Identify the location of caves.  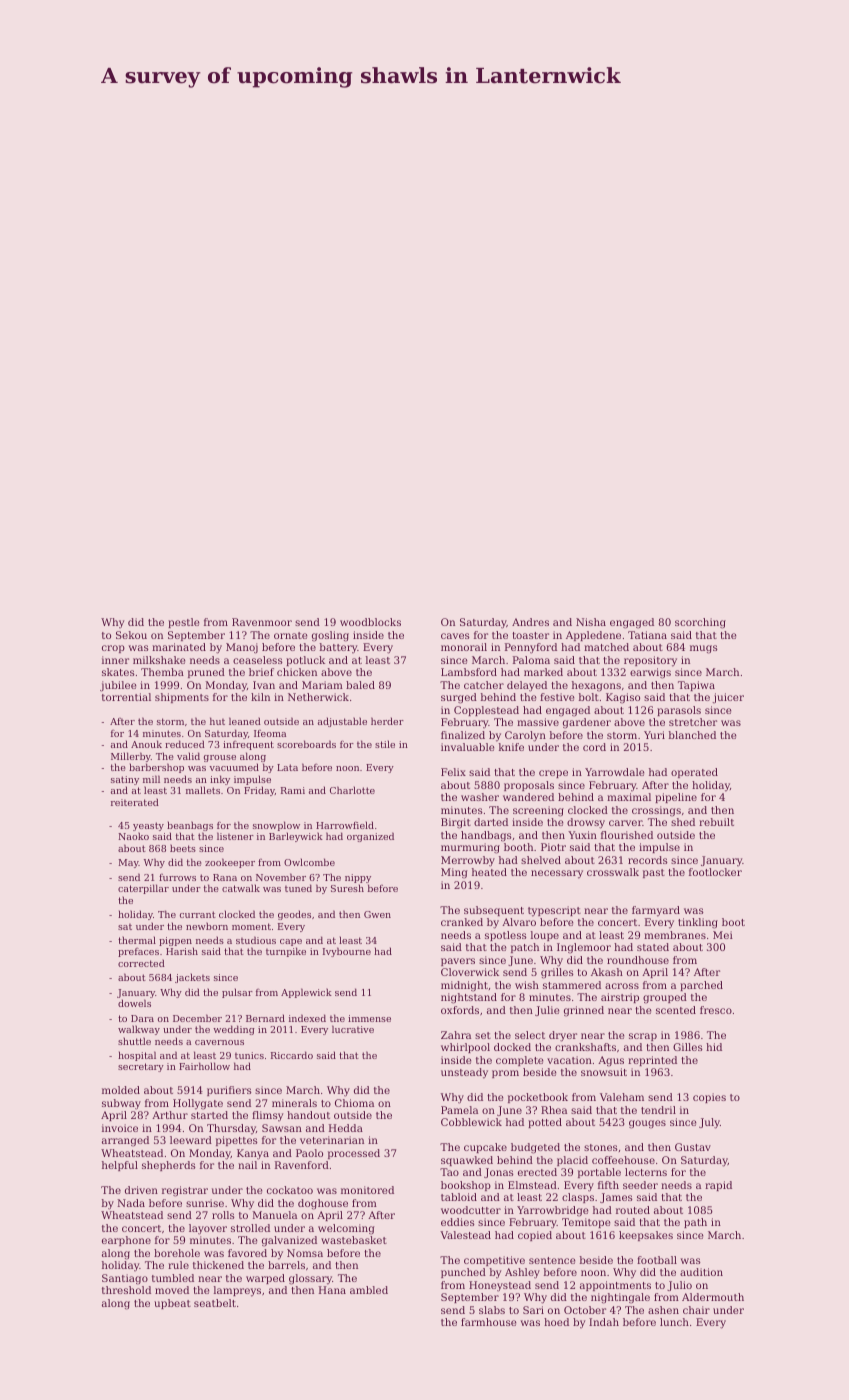
(455, 636).
